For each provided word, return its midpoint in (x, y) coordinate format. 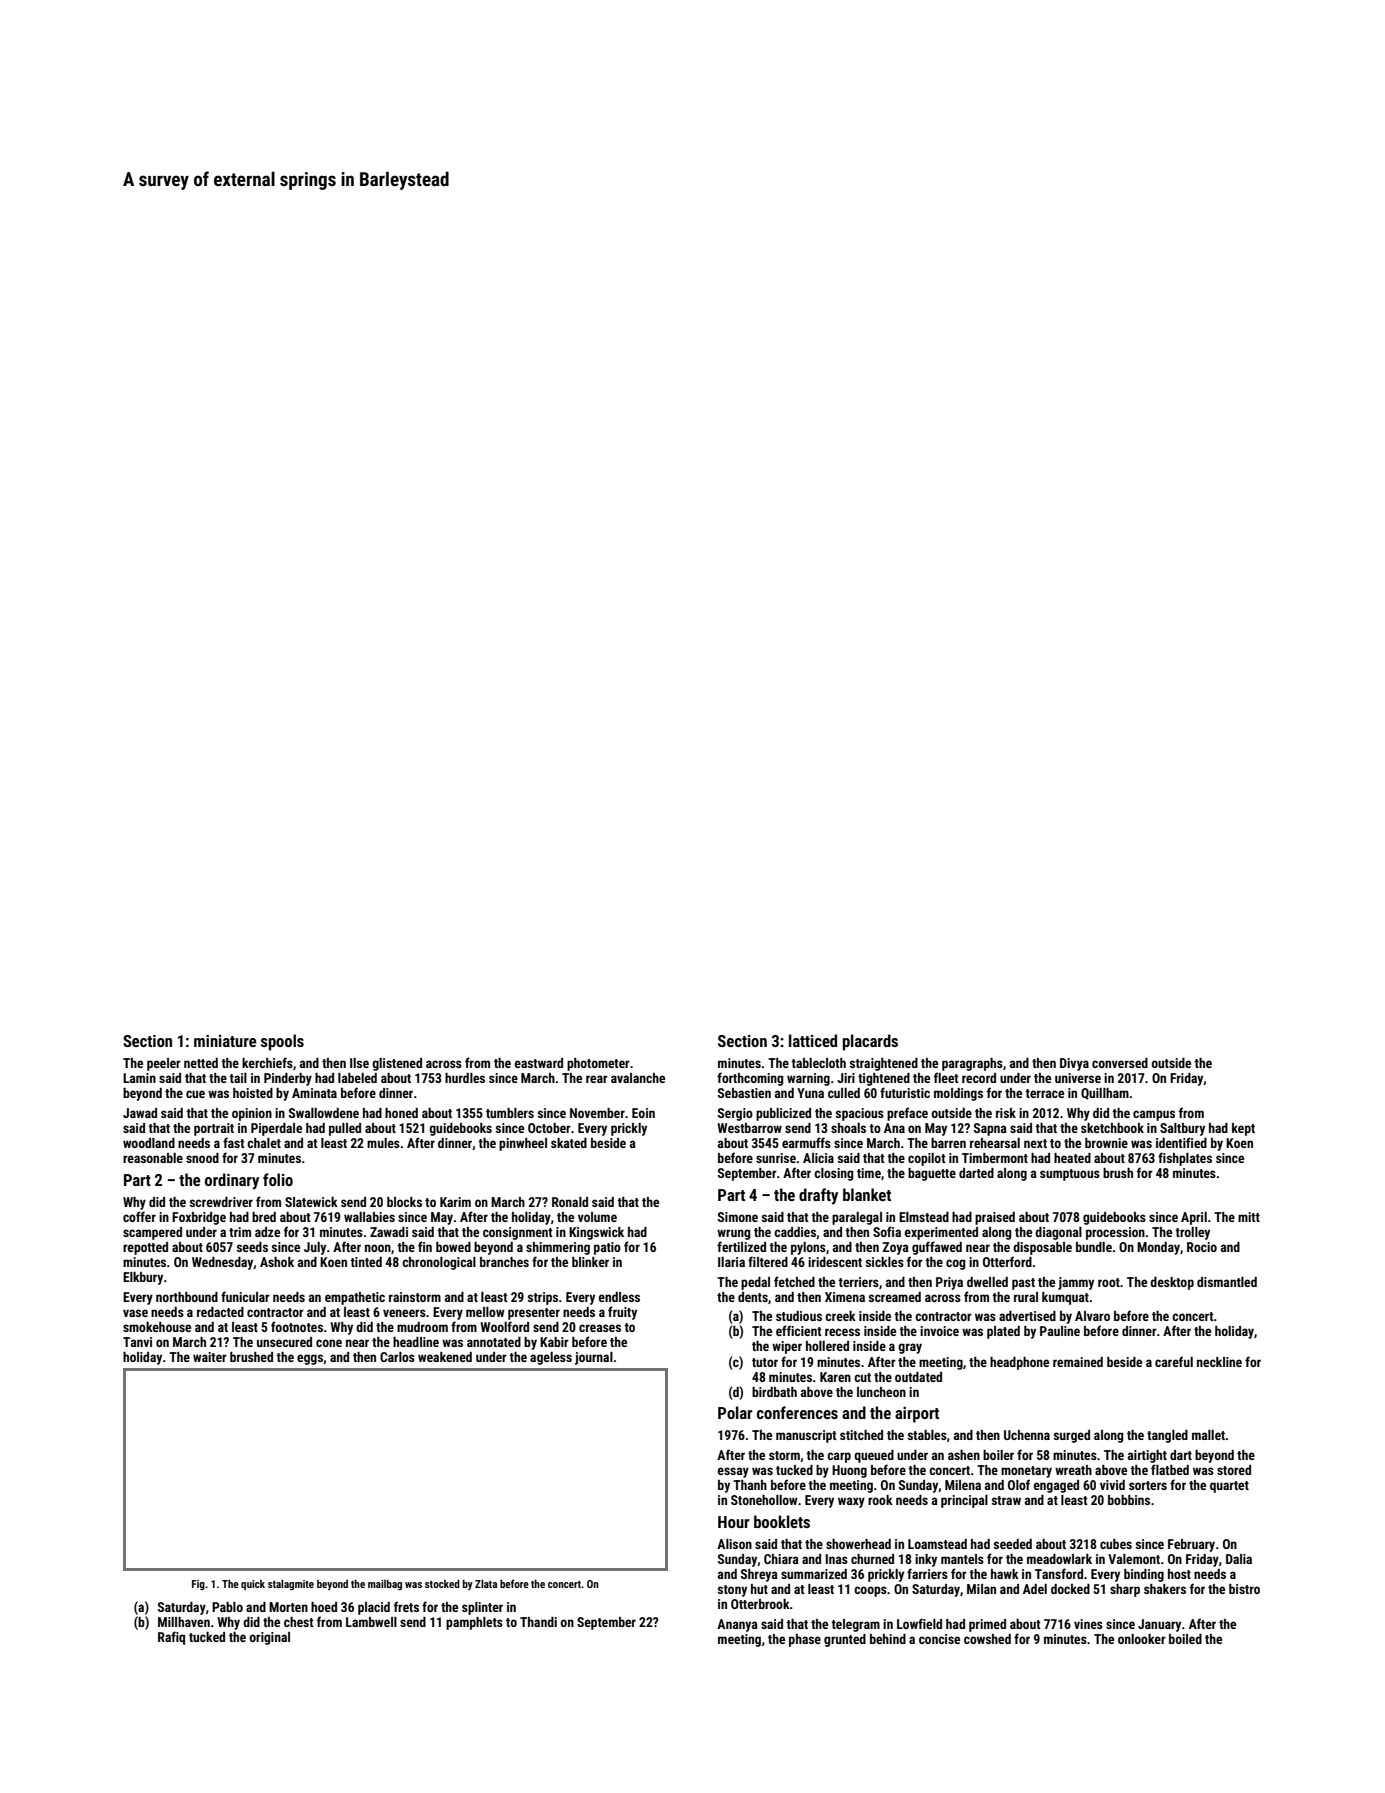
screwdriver (221, 1202)
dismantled (1227, 1282)
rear (597, 1079)
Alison (734, 1544)
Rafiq (171, 1638)
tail (238, 1078)
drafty (818, 1196)
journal (594, 1358)
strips (543, 1298)
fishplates (1185, 1159)
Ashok (277, 1262)
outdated (918, 1377)
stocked (442, 1583)
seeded (1013, 1544)
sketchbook (1112, 1128)
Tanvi (137, 1342)
